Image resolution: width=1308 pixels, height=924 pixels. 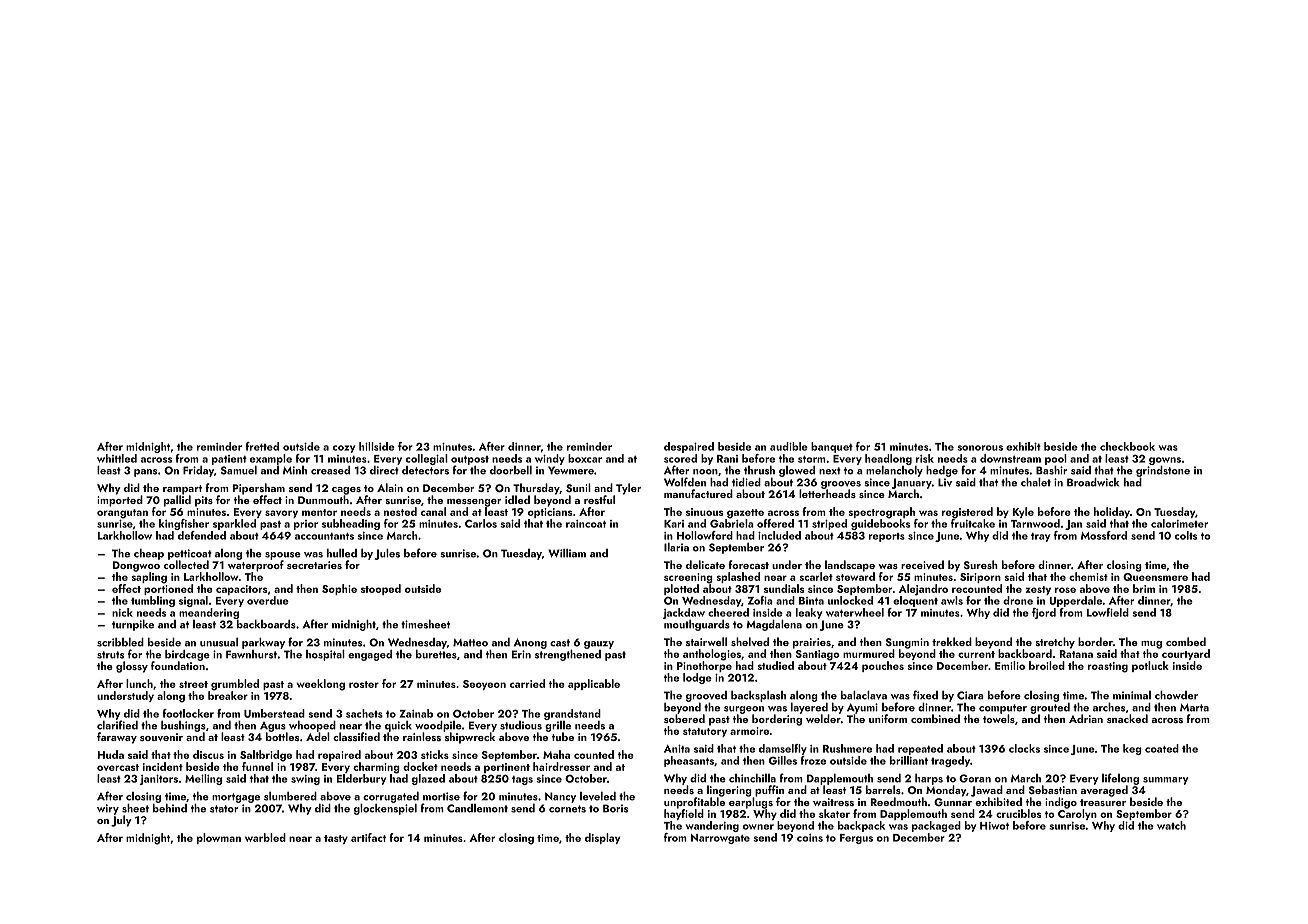 I want to click on watch, so click(x=1171, y=825).
